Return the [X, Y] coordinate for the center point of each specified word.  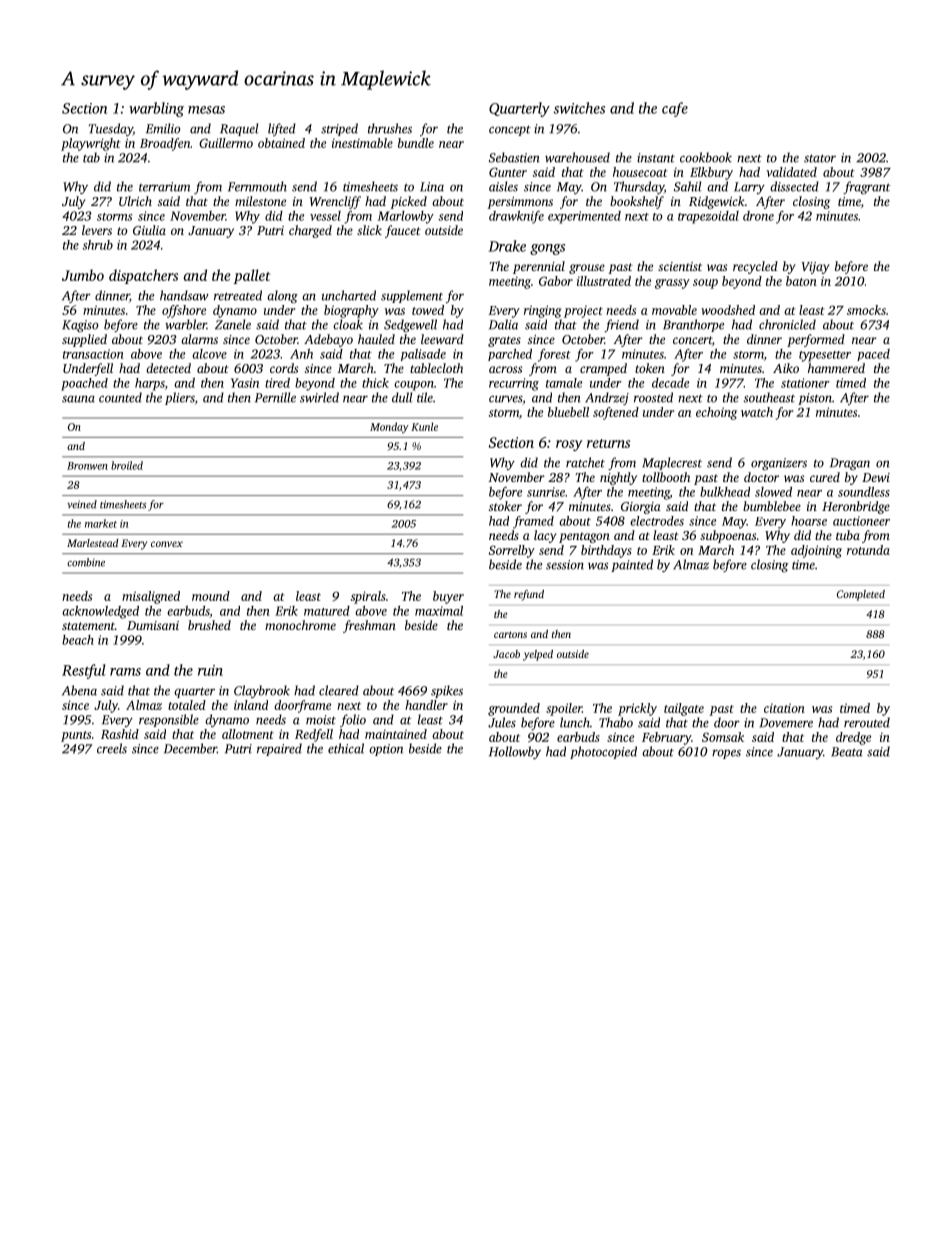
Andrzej [607, 398]
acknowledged [100, 612]
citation [784, 708]
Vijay [815, 268]
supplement [412, 296]
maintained [396, 734]
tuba [848, 535]
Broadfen [165, 144]
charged [310, 231]
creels [112, 748]
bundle [416, 143]
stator [820, 158]
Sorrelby [512, 551]
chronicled [787, 324]
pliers [180, 398]
